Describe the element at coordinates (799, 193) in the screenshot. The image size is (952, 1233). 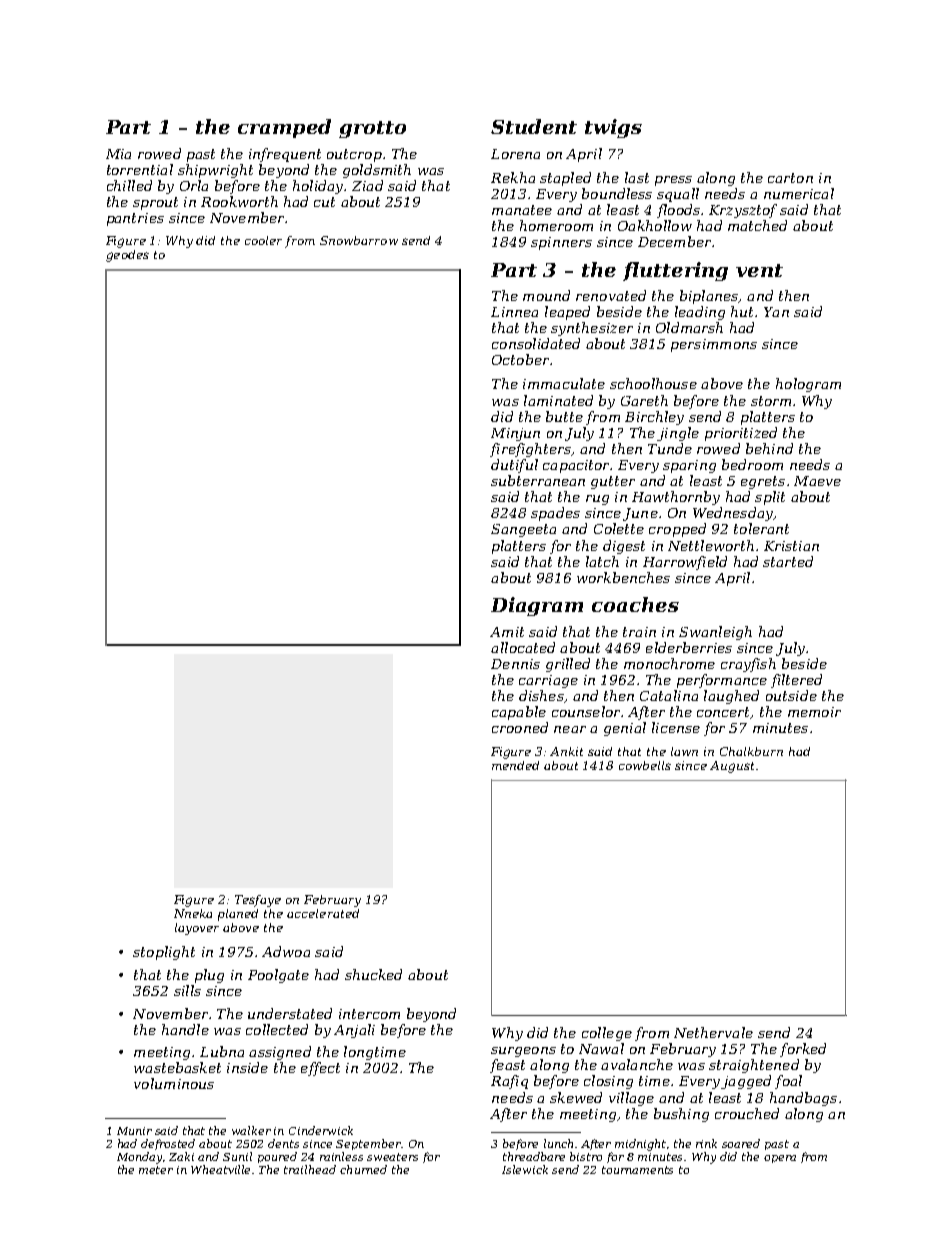
I see `numerical` at that location.
